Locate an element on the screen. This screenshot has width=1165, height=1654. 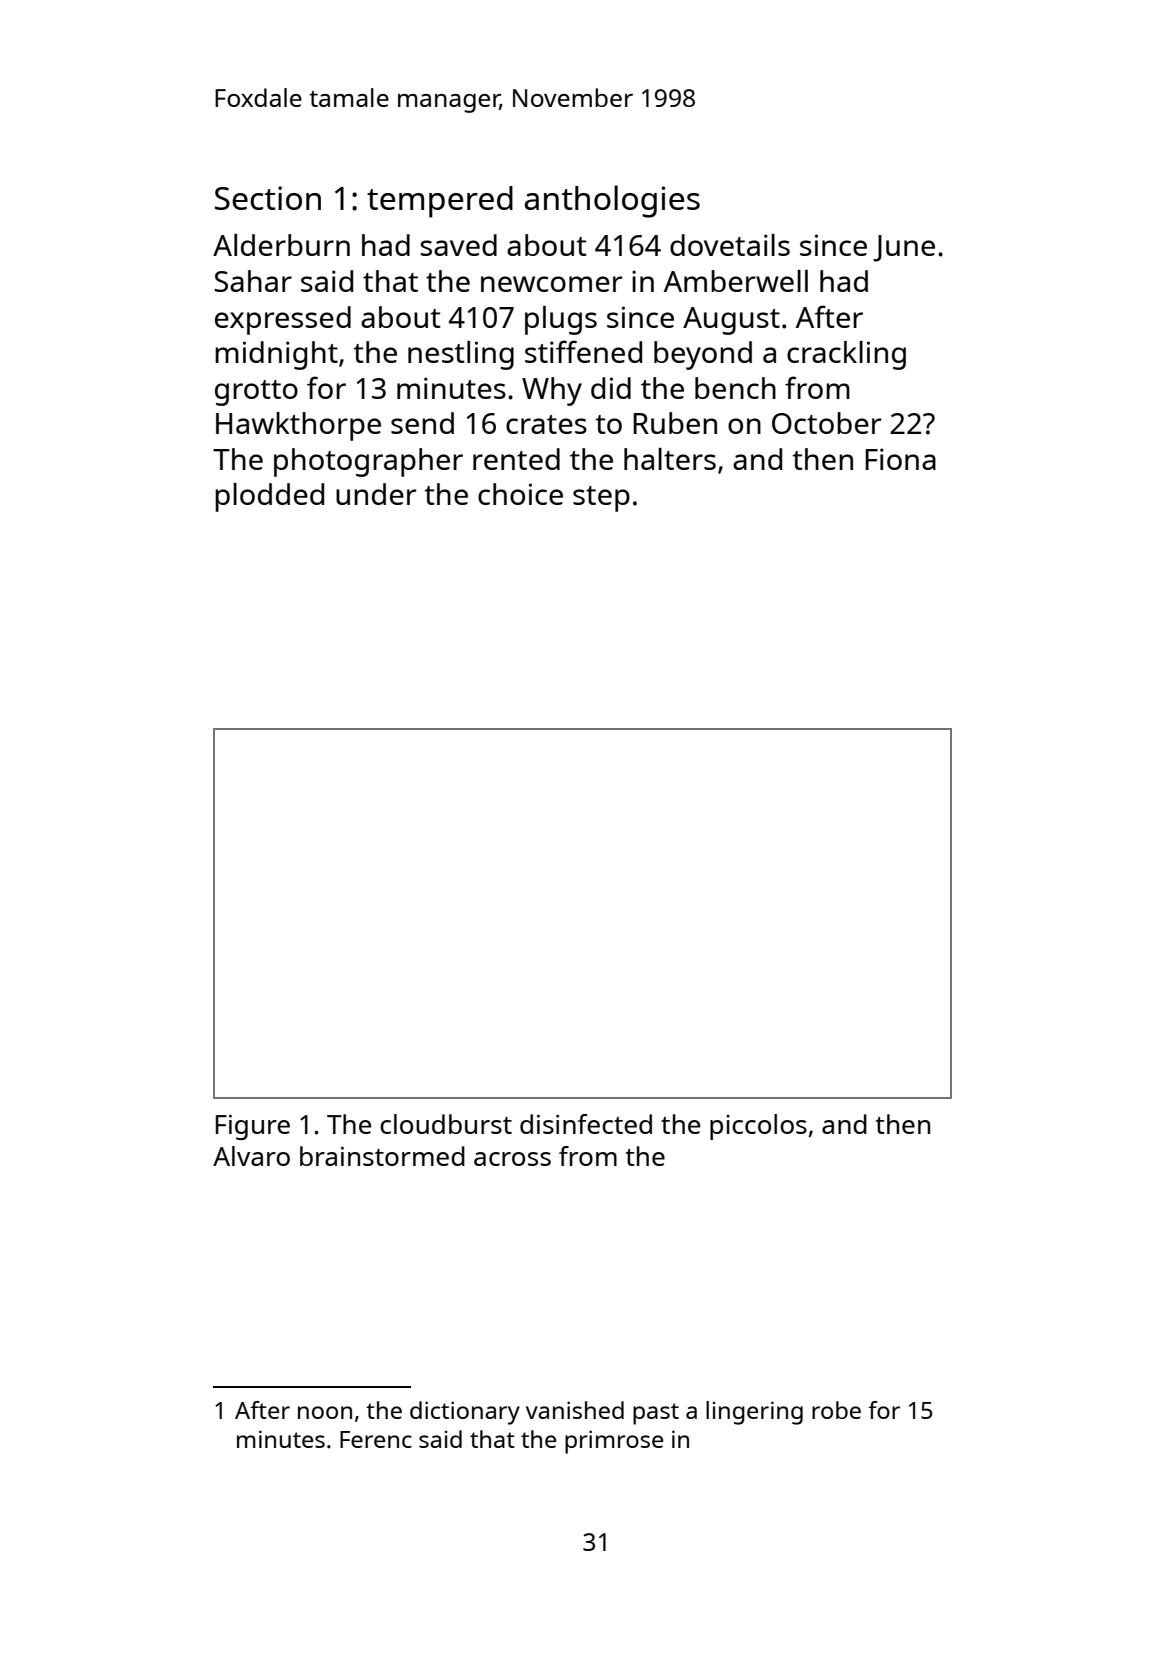
cloudburst is located at coordinates (446, 1124).
